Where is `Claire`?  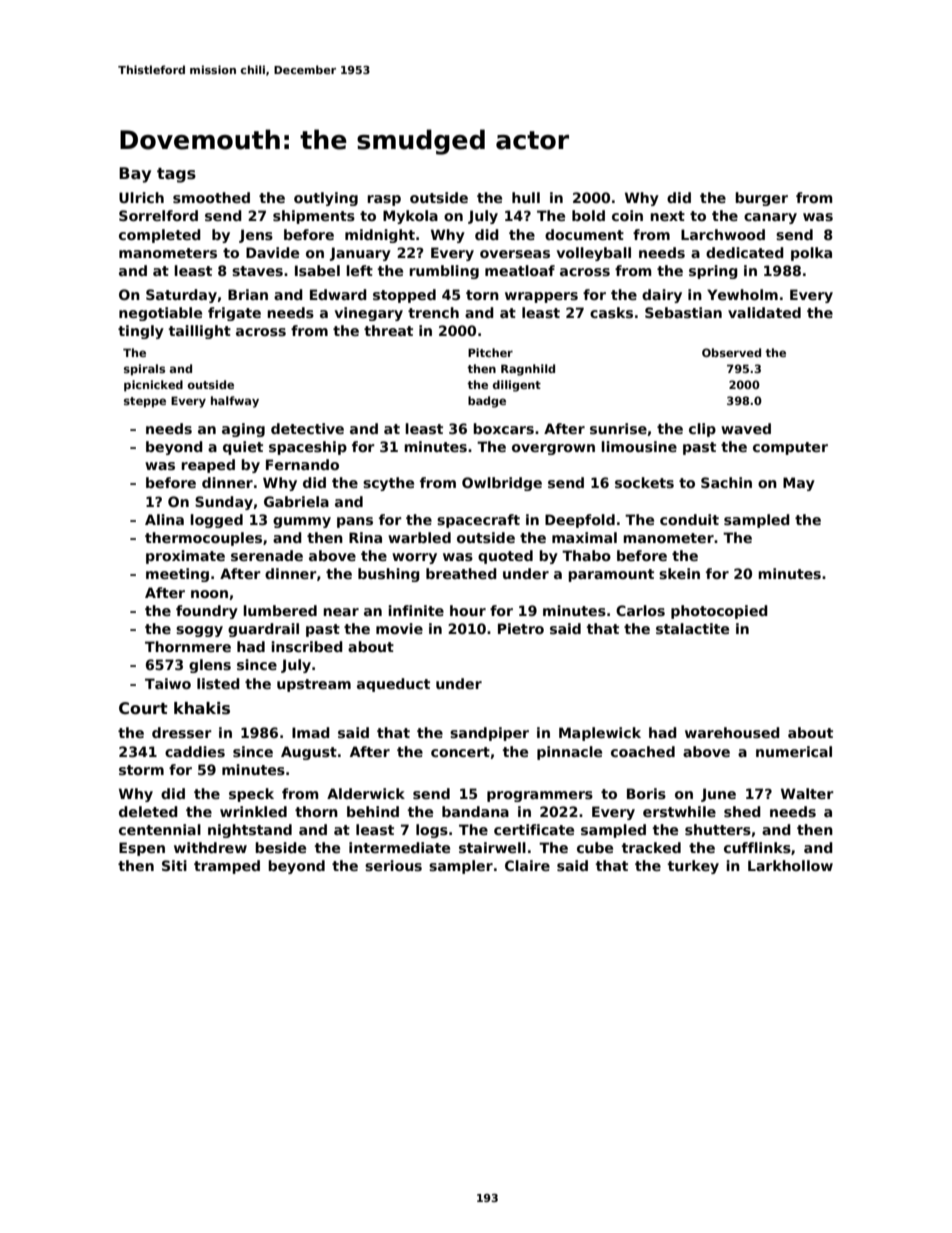 Claire is located at coordinates (527, 865).
